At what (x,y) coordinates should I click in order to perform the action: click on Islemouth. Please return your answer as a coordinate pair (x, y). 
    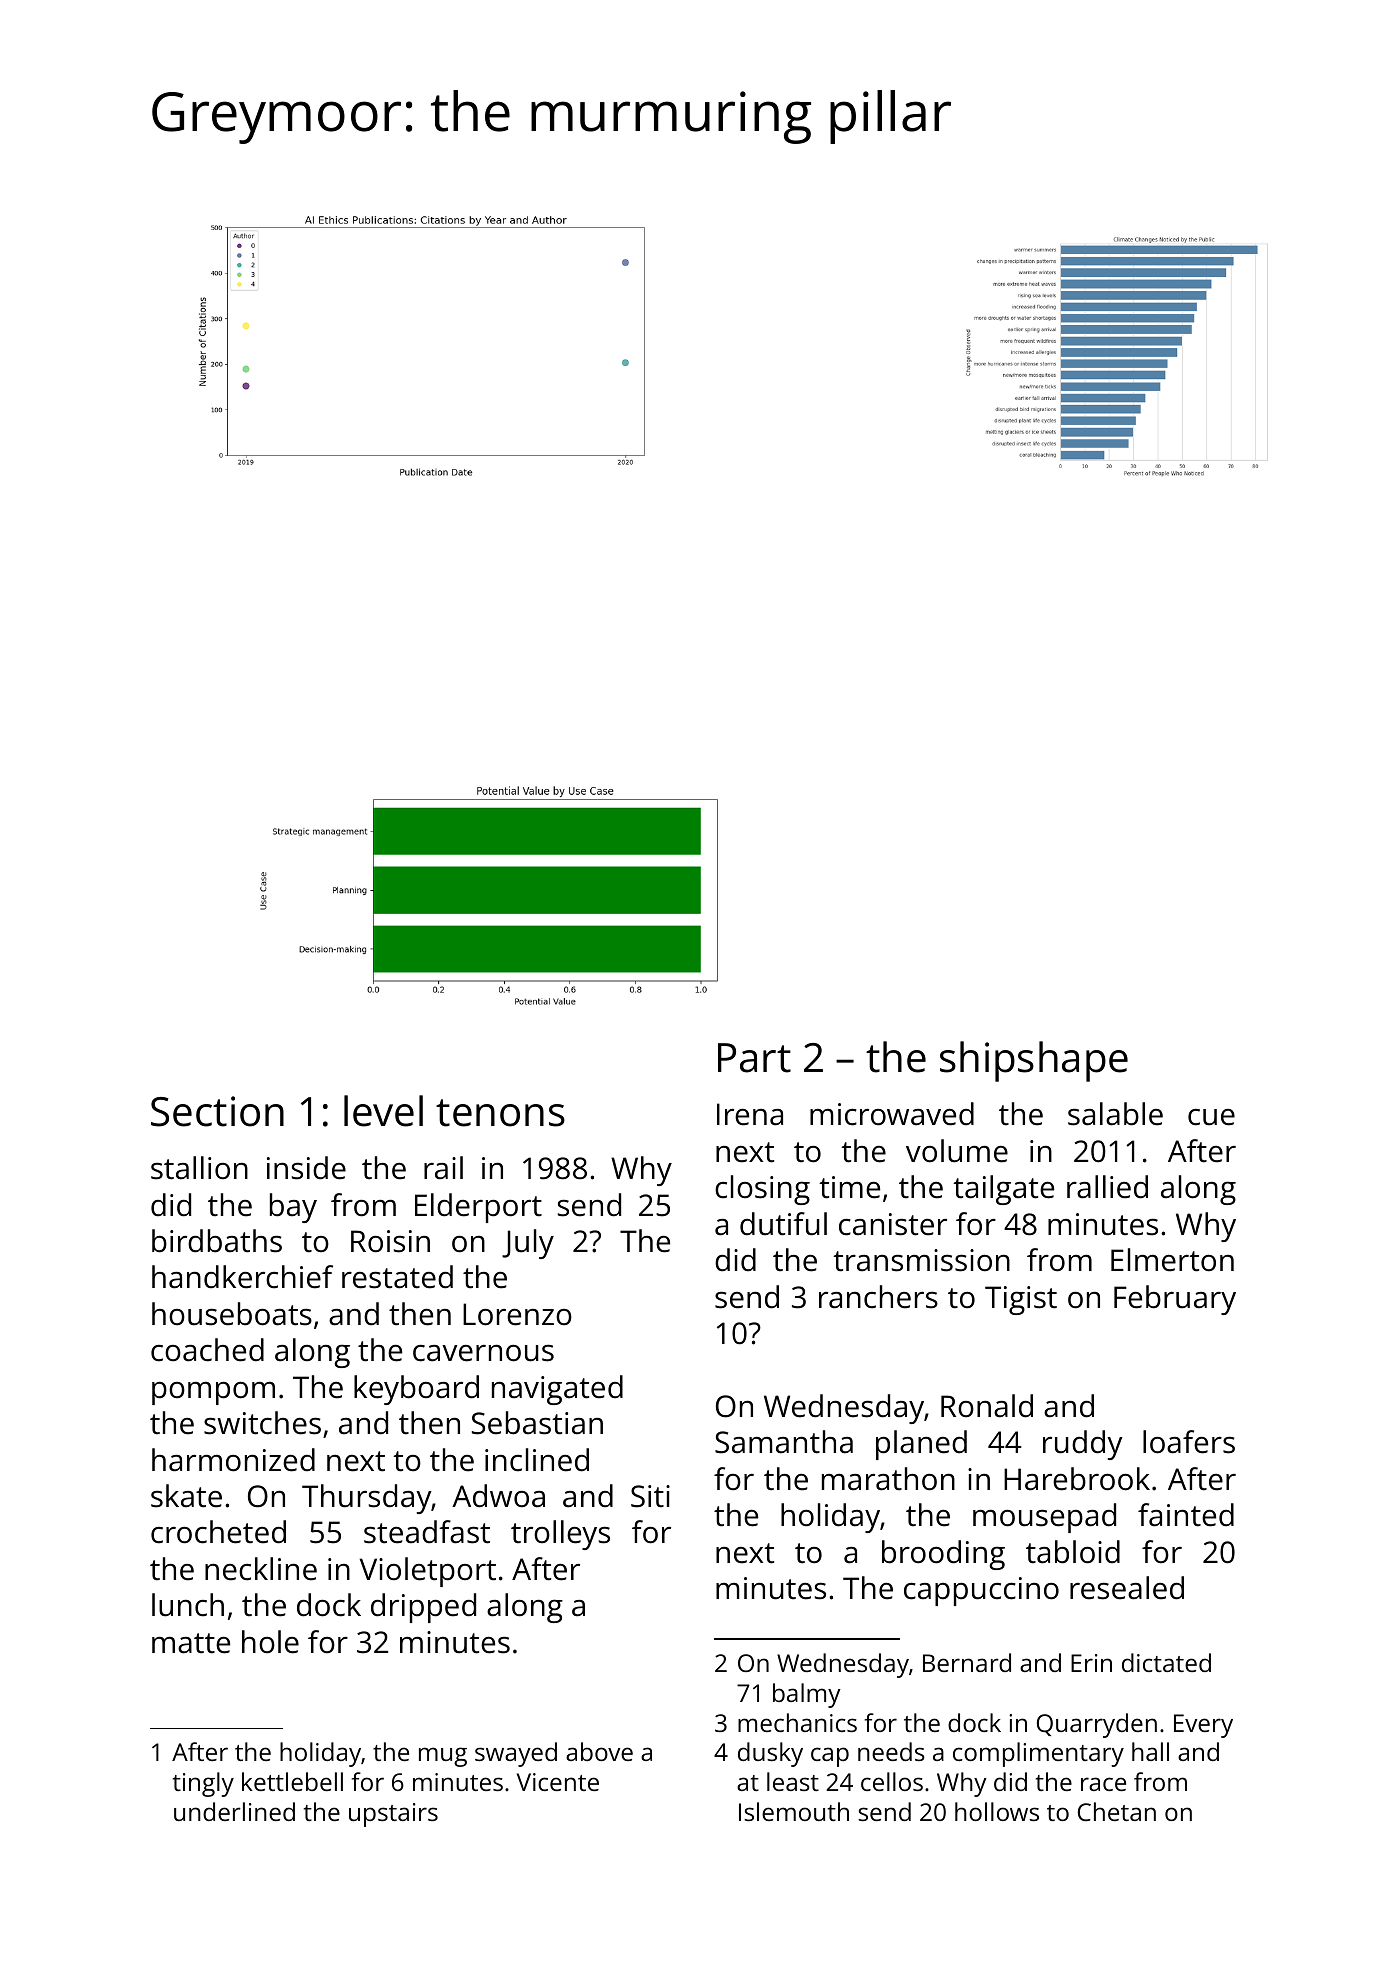
    Looking at the image, I should click on (794, 1811).
